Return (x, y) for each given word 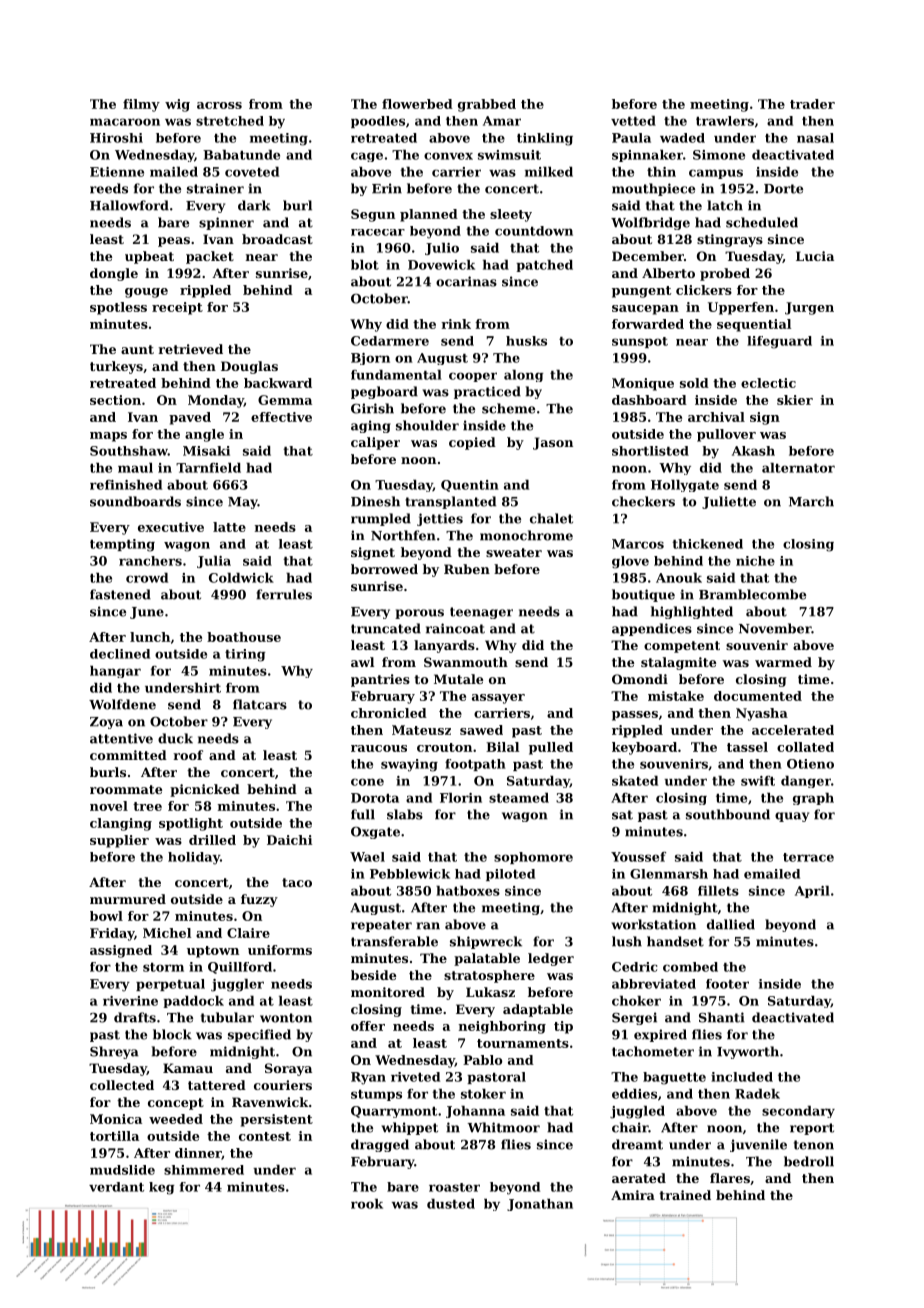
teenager (481, 613)
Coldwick (241, 578)
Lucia (815, 256)
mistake (676, 696)
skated (635, 781)
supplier (119, 841)
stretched (230, 121)
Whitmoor (504, 1127)
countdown (534, 231)
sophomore (533, 858)
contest (265, 1136)
